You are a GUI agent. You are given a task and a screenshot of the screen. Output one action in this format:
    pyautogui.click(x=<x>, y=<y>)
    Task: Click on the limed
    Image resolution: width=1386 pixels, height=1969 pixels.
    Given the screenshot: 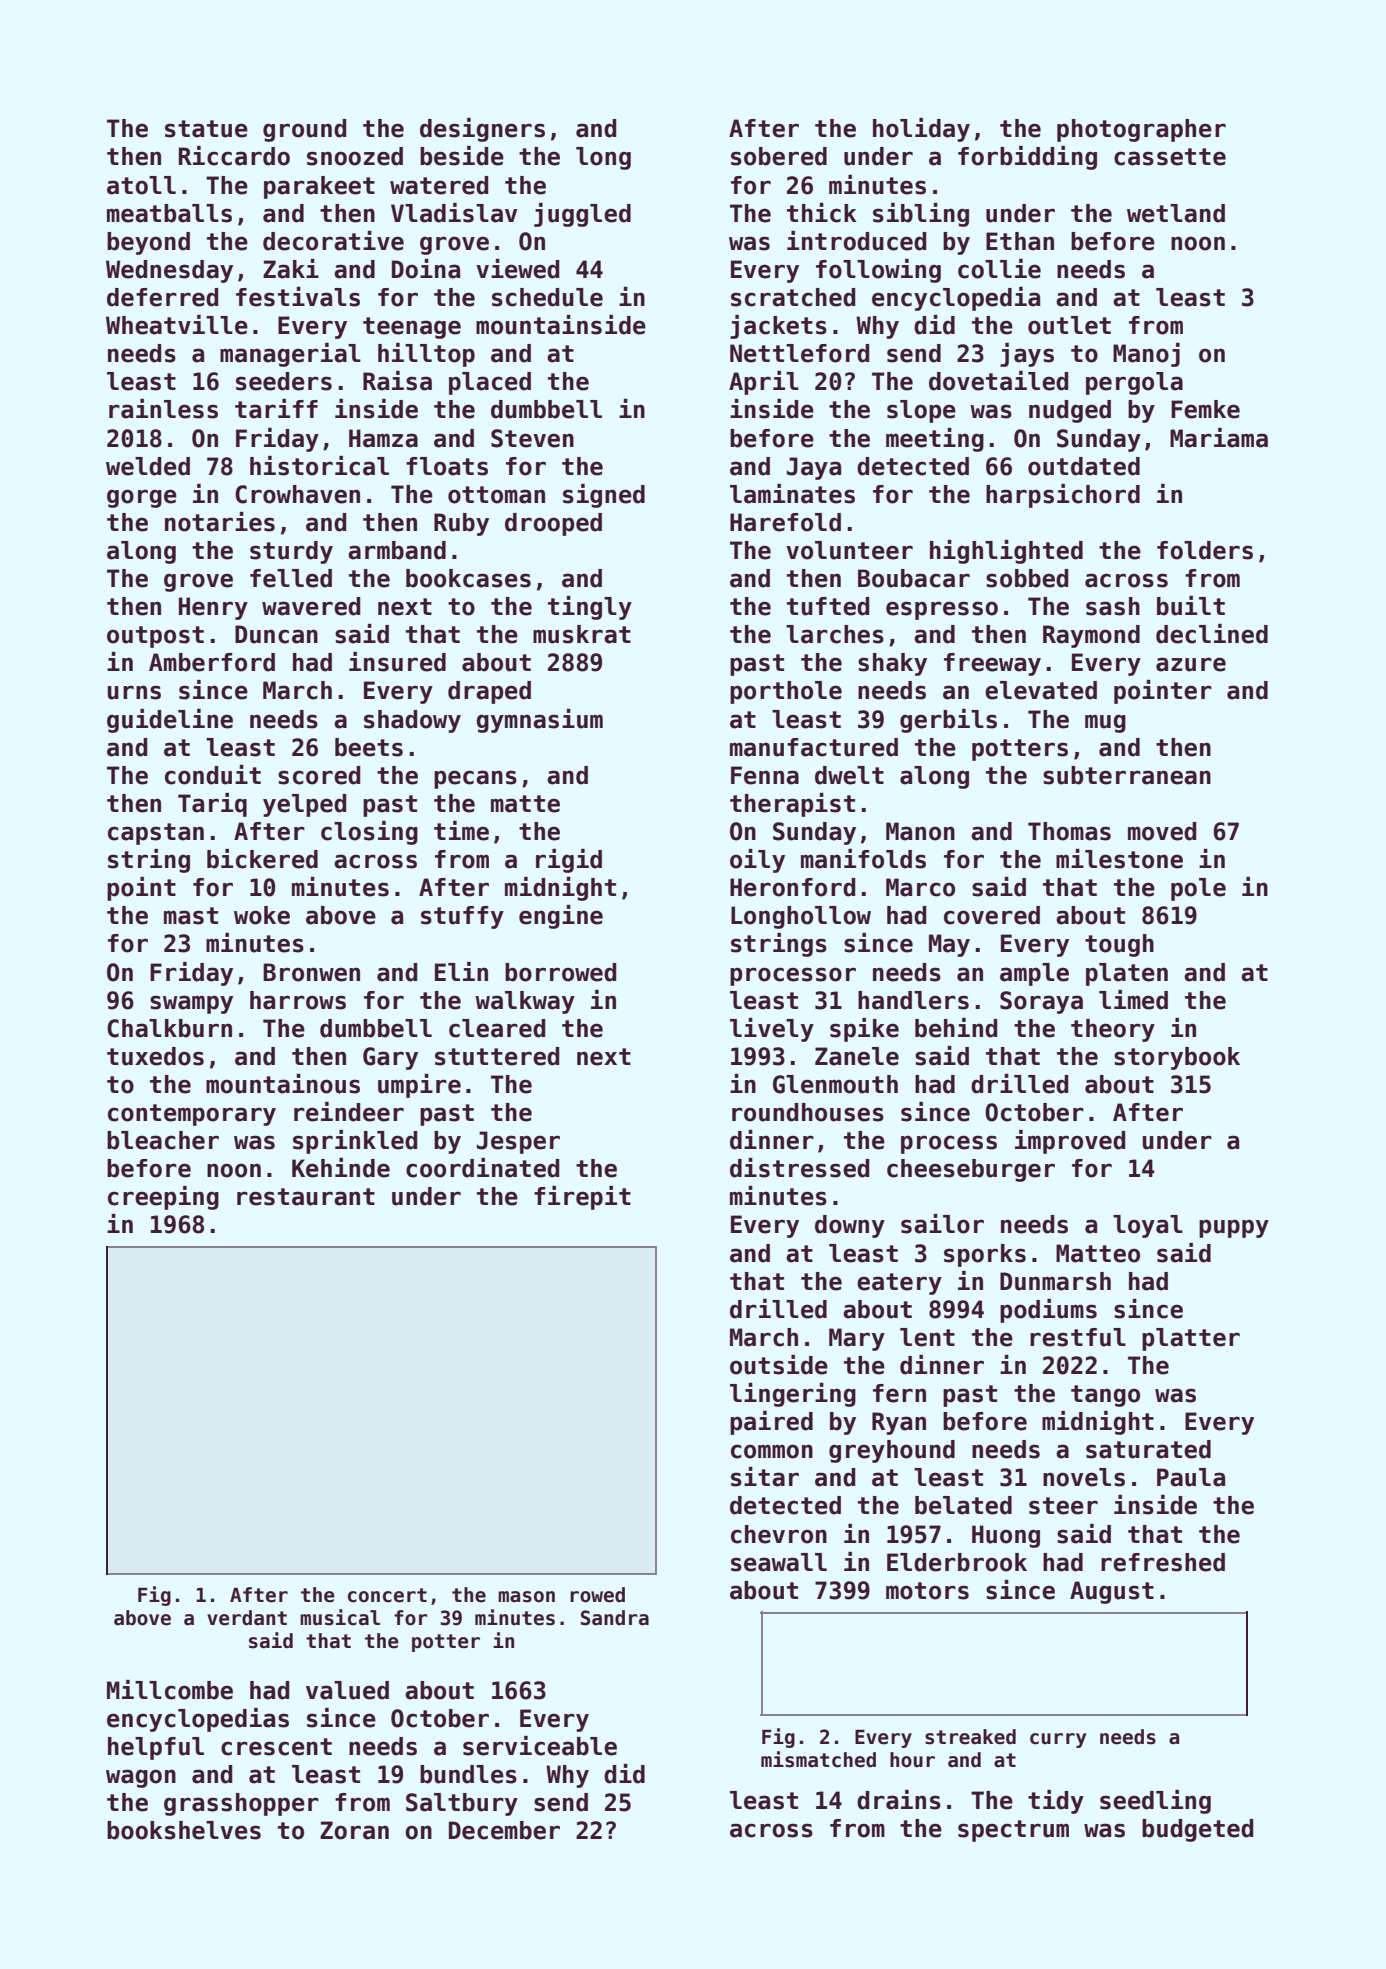 What is the action you would take?
    pyautogui.click(x=1133, y=1000)
